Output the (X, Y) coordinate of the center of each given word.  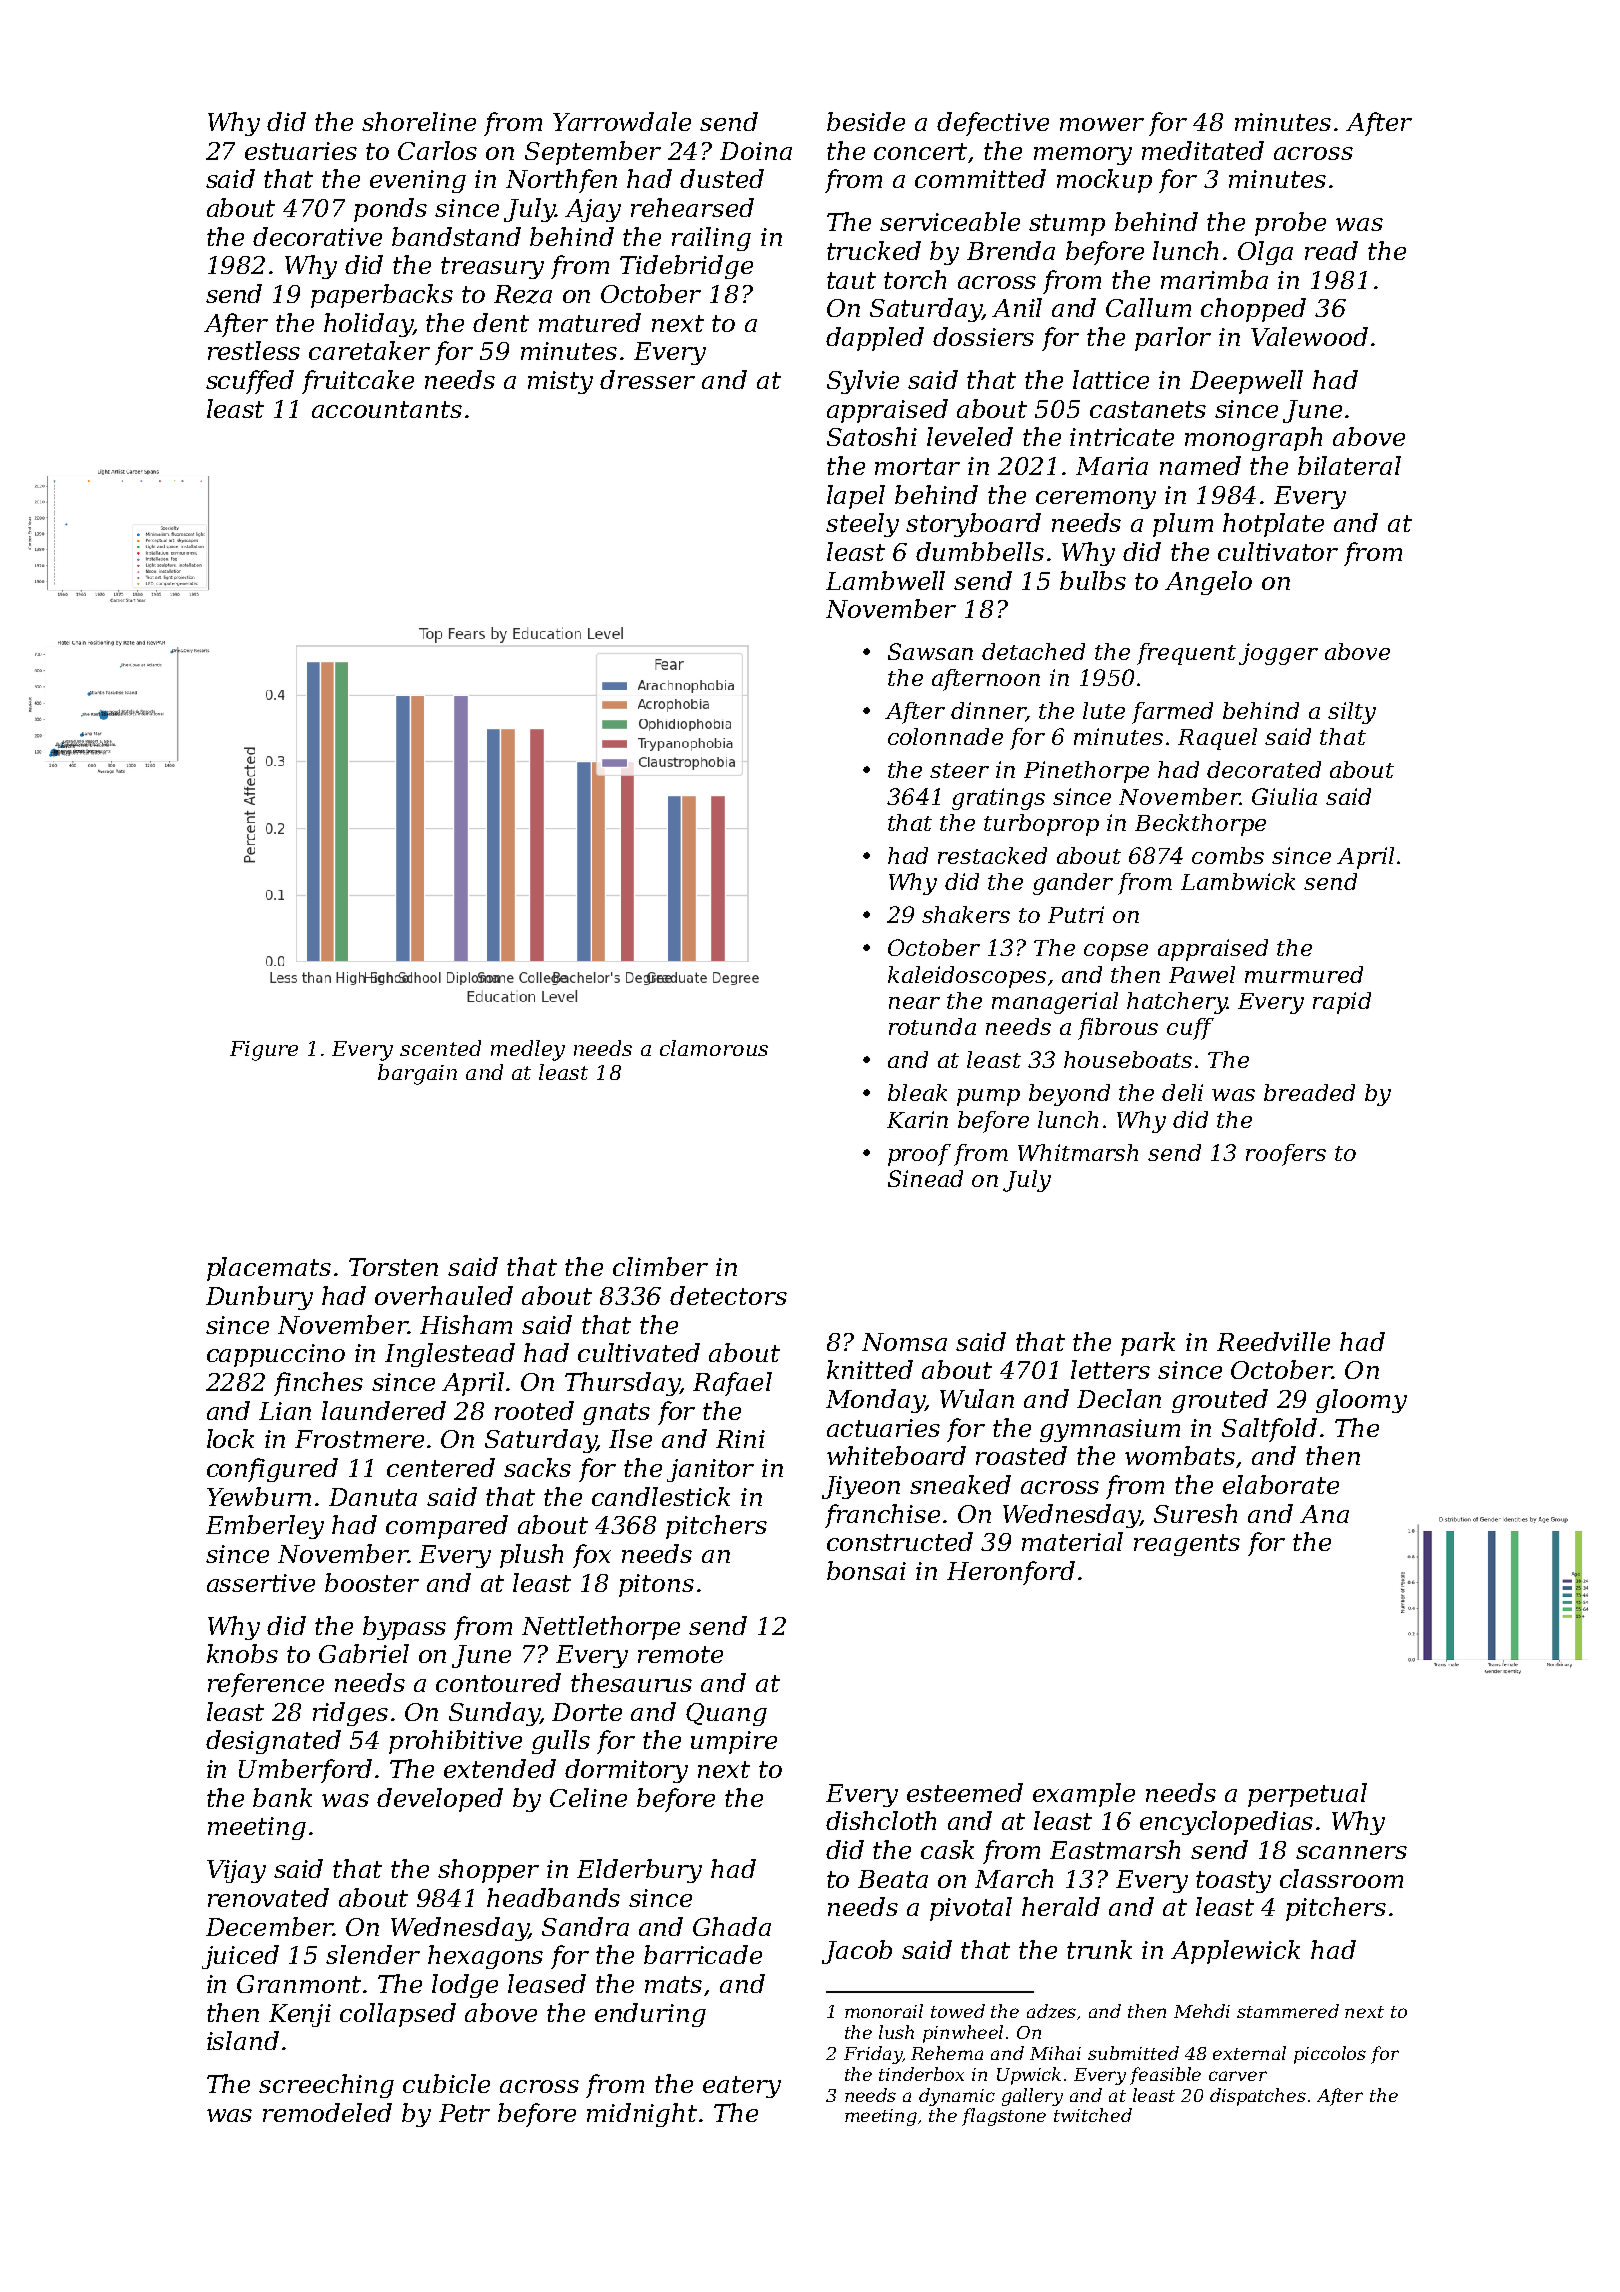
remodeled (327, 2112)
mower (1102, 124)
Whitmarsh (1078, 1152)
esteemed (965, 1792)
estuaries (301, 151)
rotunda (932, 1026)
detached (1033, 651)
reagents (1187, 1545)
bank (282, 1797)
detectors (728, 1295)
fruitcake (358, 382)
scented (440, 1048)
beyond (1069, 1095)
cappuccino (276, 1355)
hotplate (1273, 525)
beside (866, 121)
